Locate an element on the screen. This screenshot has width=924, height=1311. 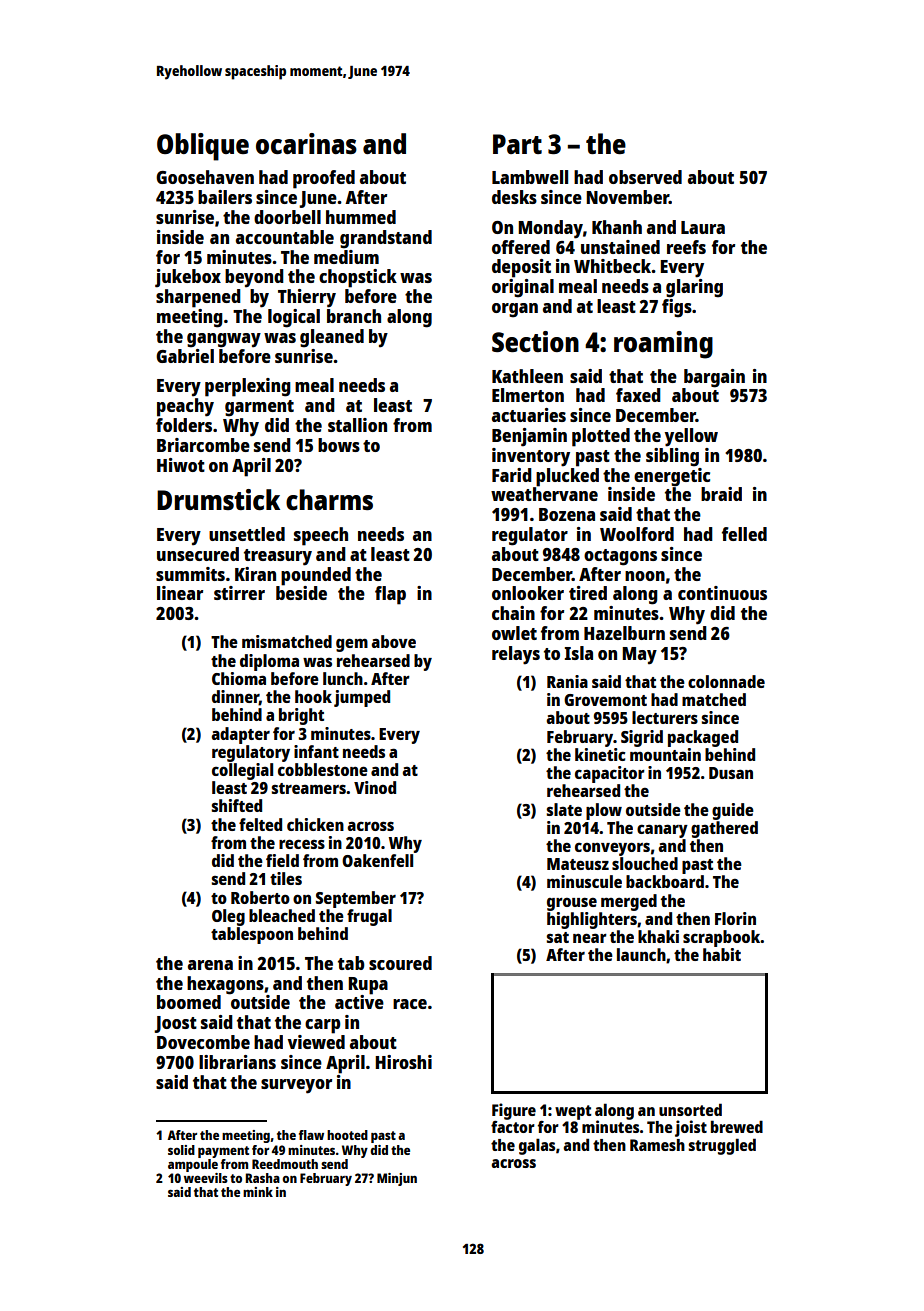
Rasha is located at coordinates (263, 1178).
